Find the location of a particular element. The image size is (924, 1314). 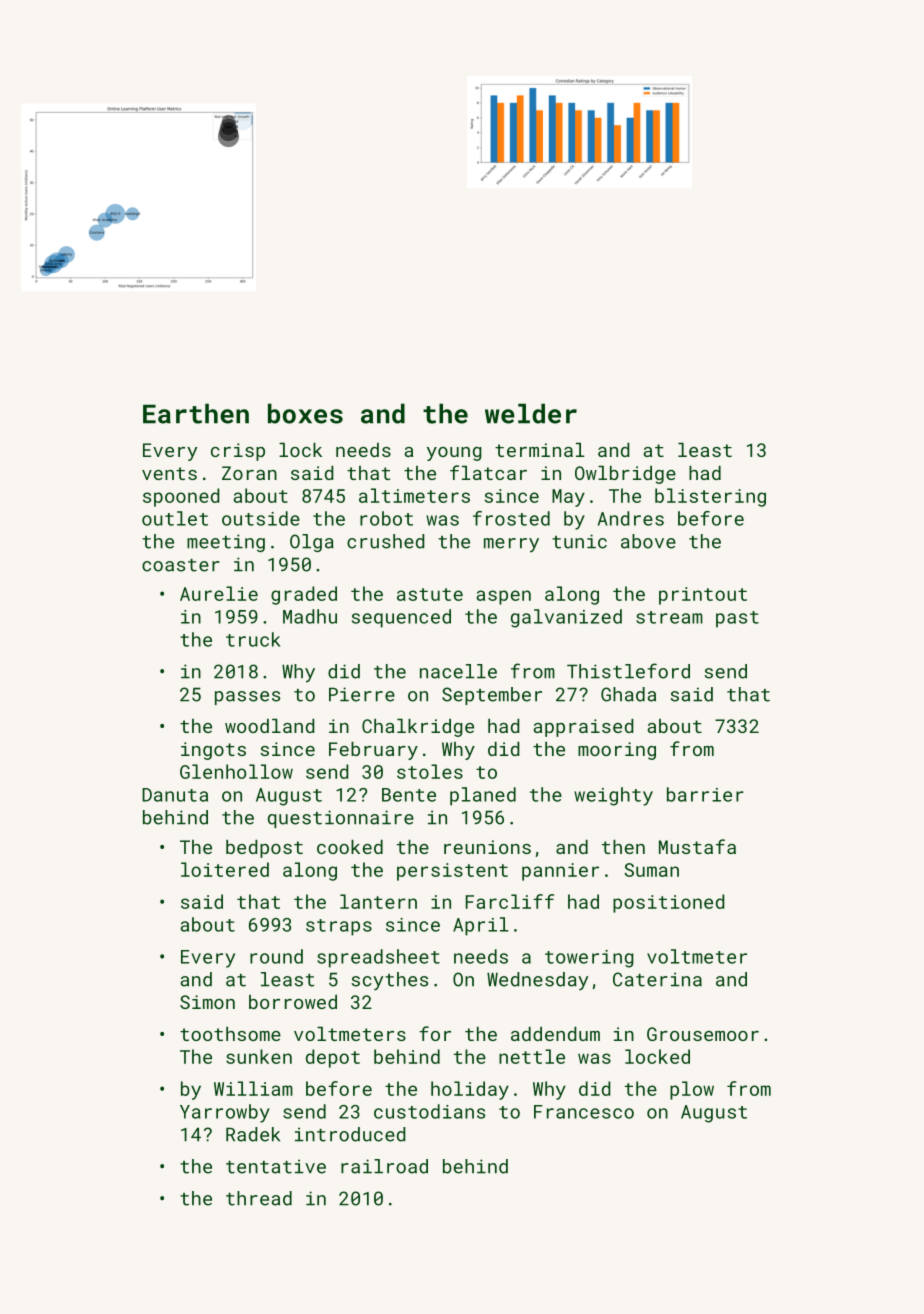

outside is located at coordinates (261, 518).
